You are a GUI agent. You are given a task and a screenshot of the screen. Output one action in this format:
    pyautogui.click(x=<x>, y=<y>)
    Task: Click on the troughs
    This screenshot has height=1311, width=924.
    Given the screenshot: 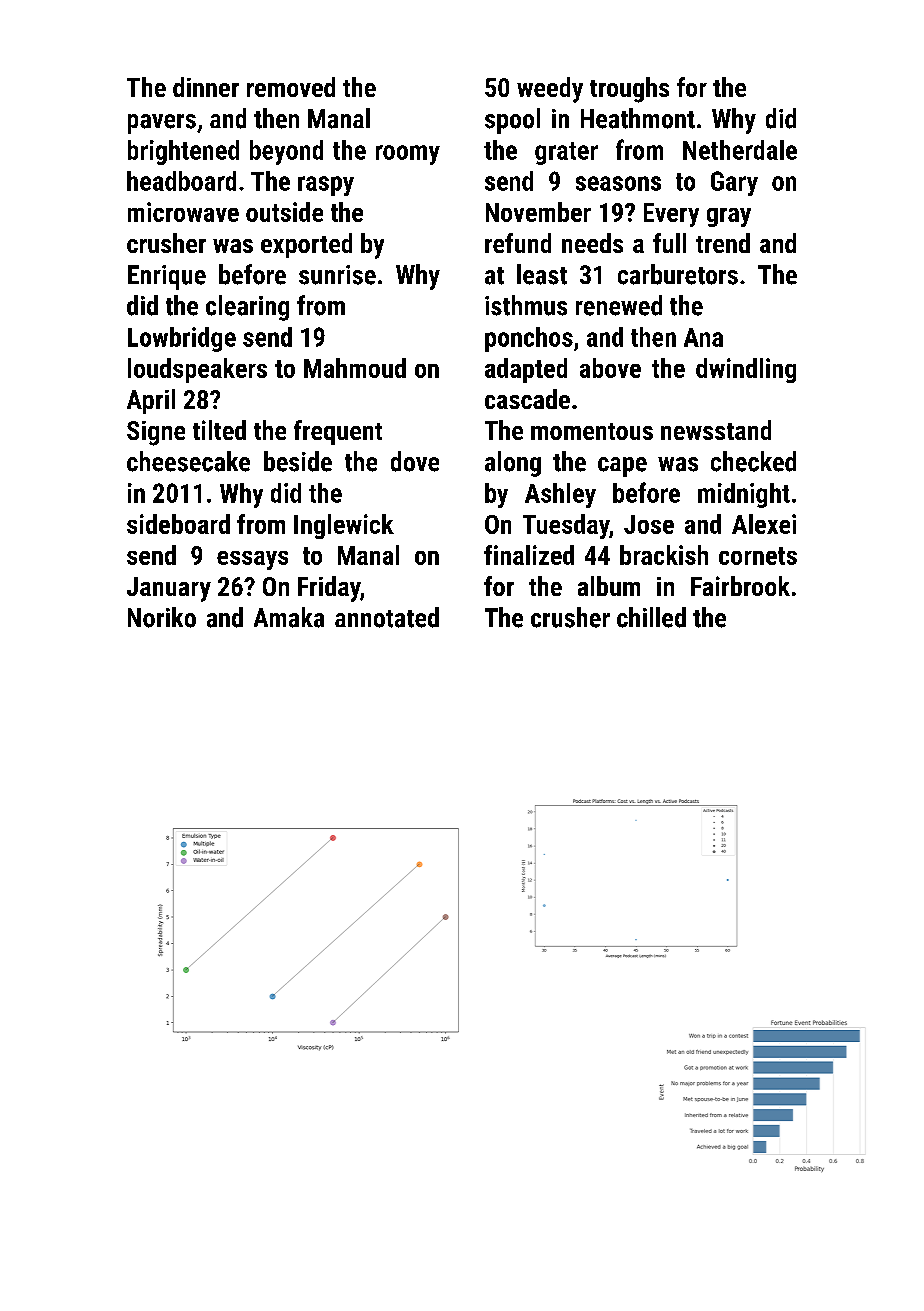 What is the action you would take?
    pyautogui.click(x=629, y=90)
